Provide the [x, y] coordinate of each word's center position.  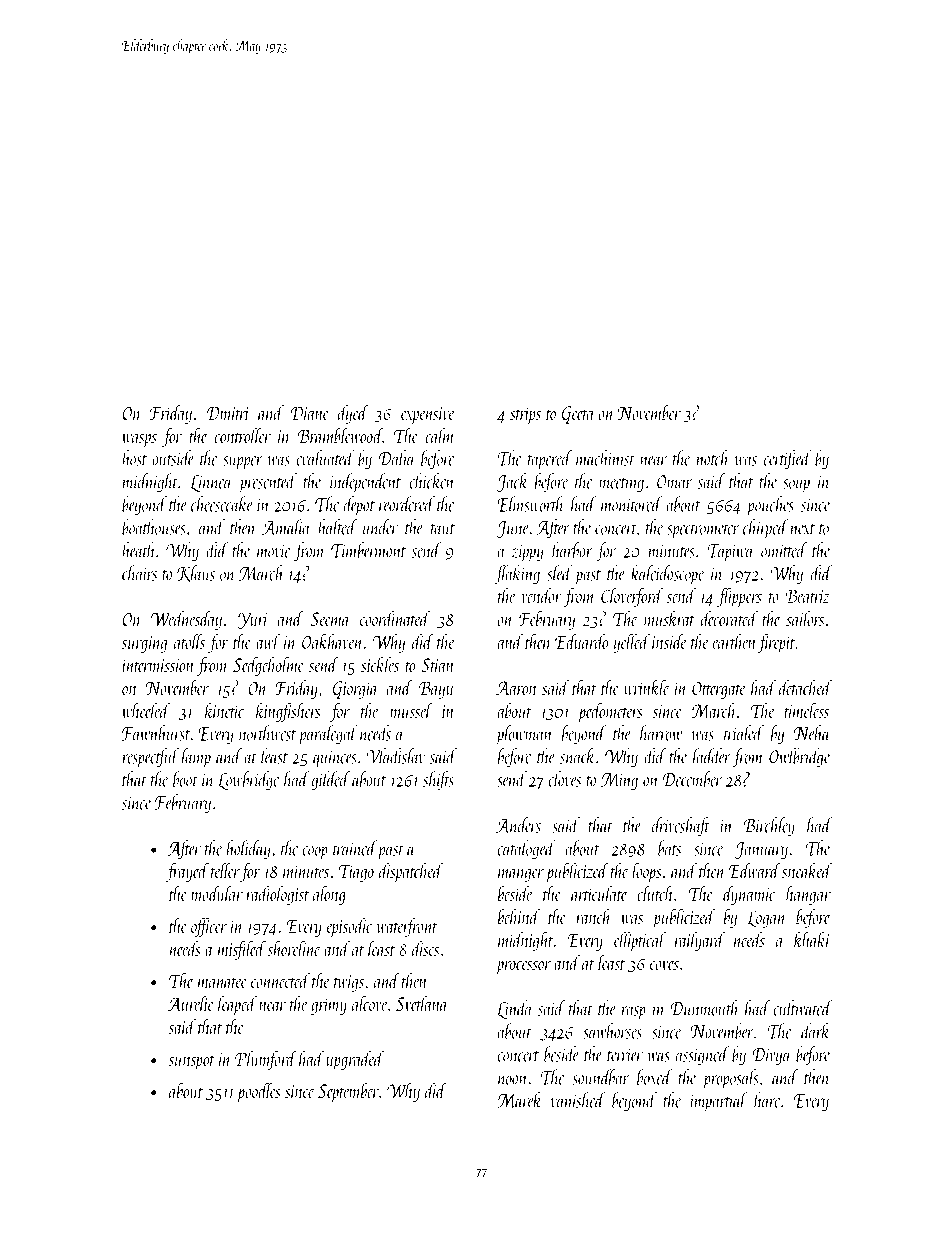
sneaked [807, 870]
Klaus [196, 573]
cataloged [527, 850]
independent [365, 483]
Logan [767, 919]
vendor [541, 595]
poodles [259, 1092]
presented [268, 483]
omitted [784, 550]
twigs [349, 983]
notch [712, 458]
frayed [187, 872]
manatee [223, 983]
